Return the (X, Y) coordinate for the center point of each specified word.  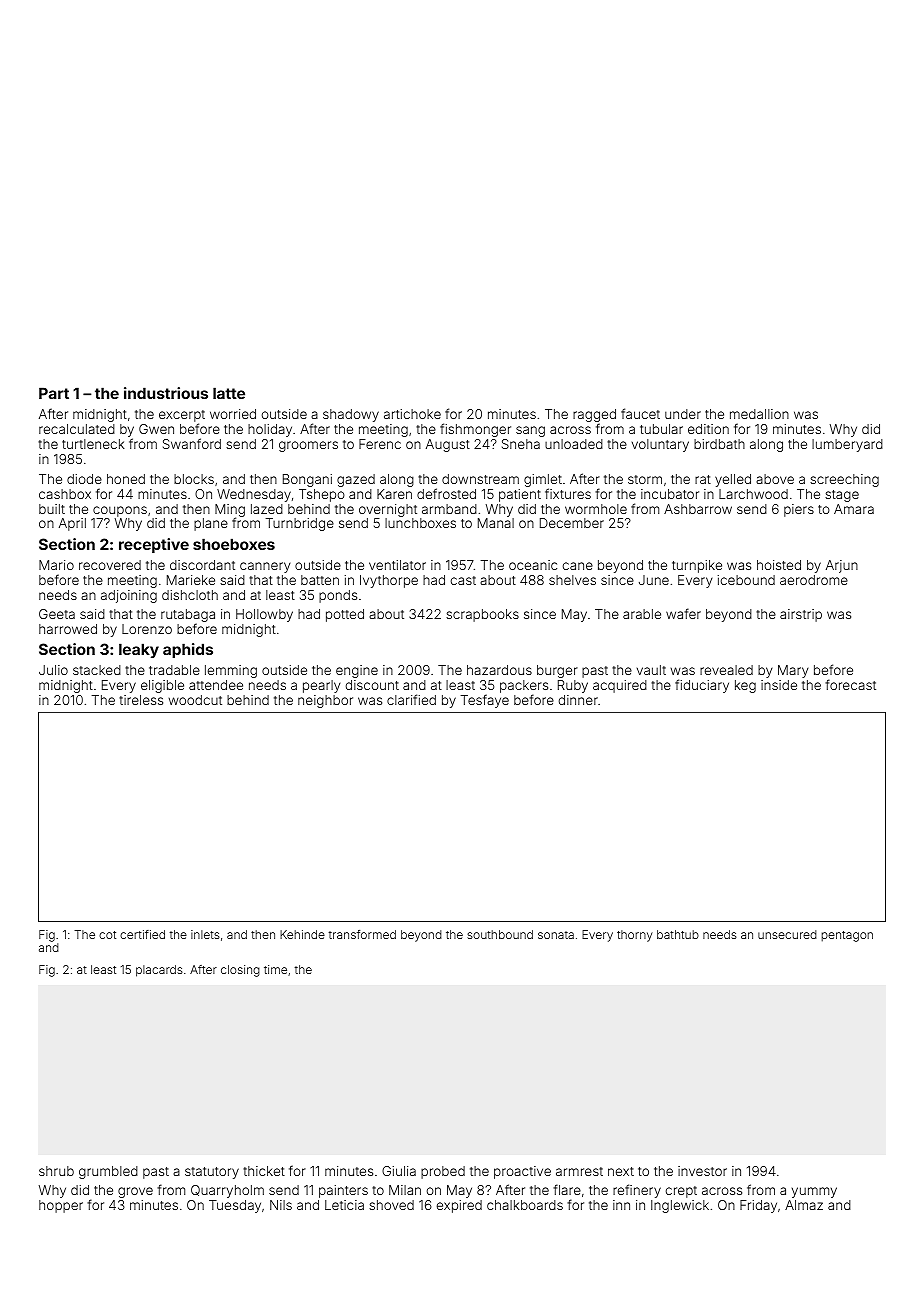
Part (54, 393)
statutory (212, 1173)
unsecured (787, 934)
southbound (500, 934)
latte (229, 393)
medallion (759, 414)
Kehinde (302, 934)
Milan (405, 1190)
